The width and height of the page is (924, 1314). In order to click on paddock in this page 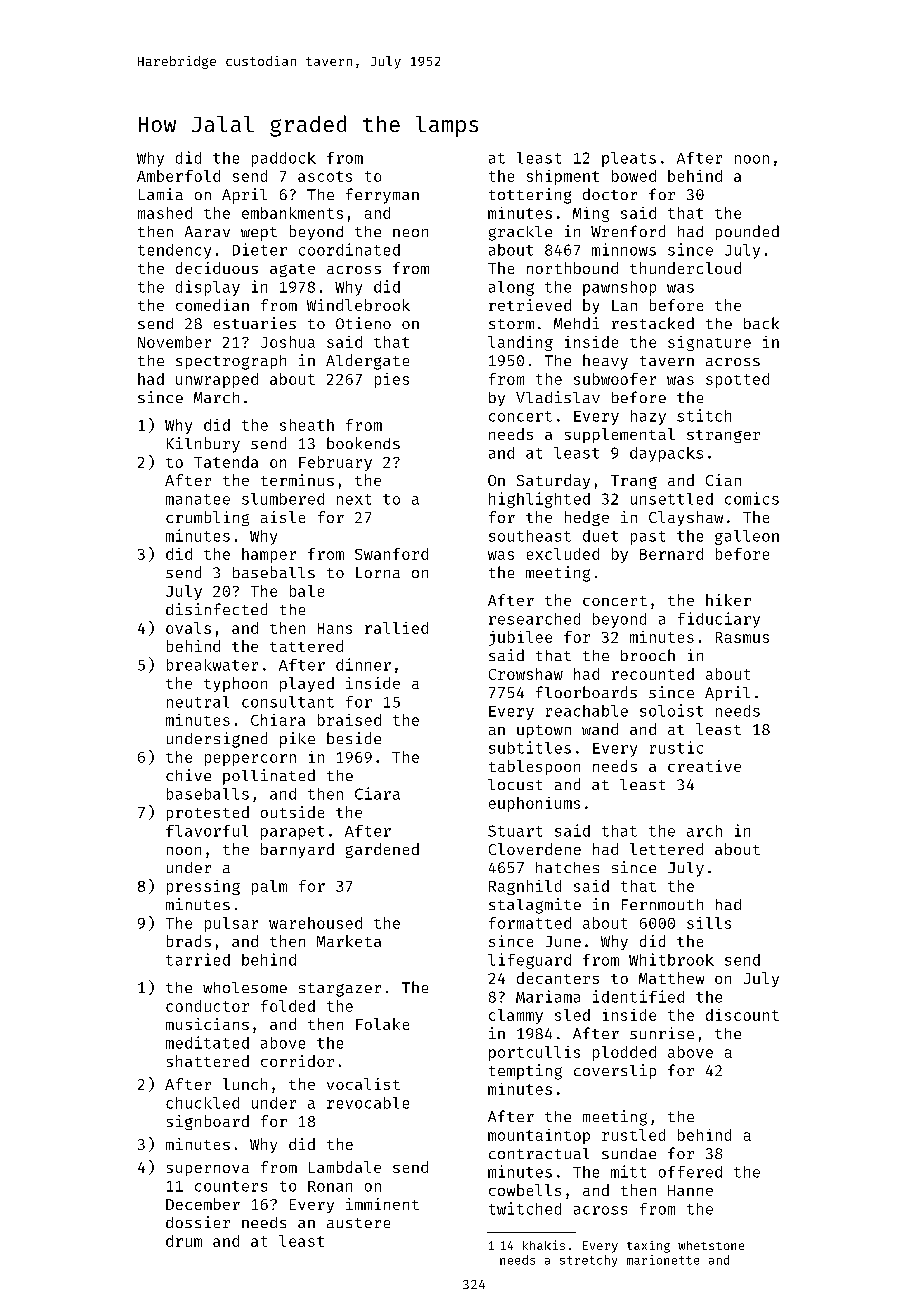, I will do `click(284, 159)`.
